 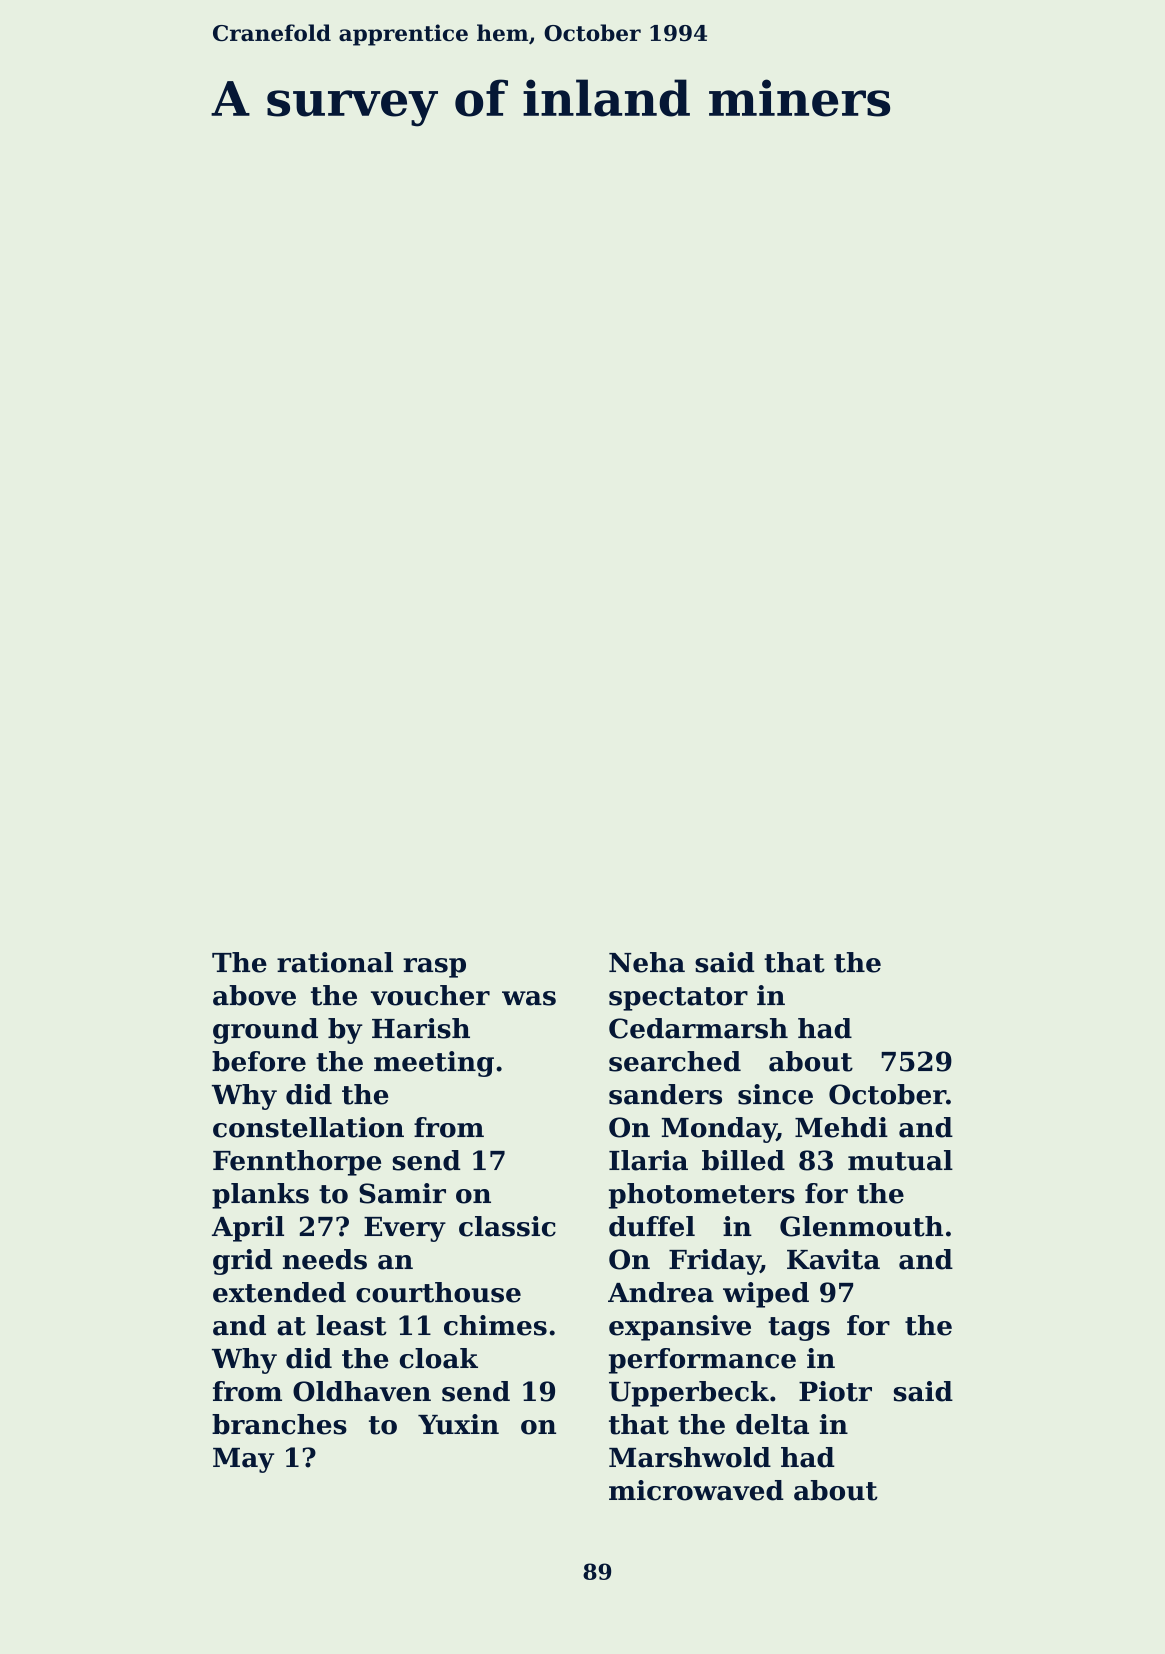 What do you see at coordinates (421, 1028) in the page?
I see `Harish` at bounding box center [421, 1028].
